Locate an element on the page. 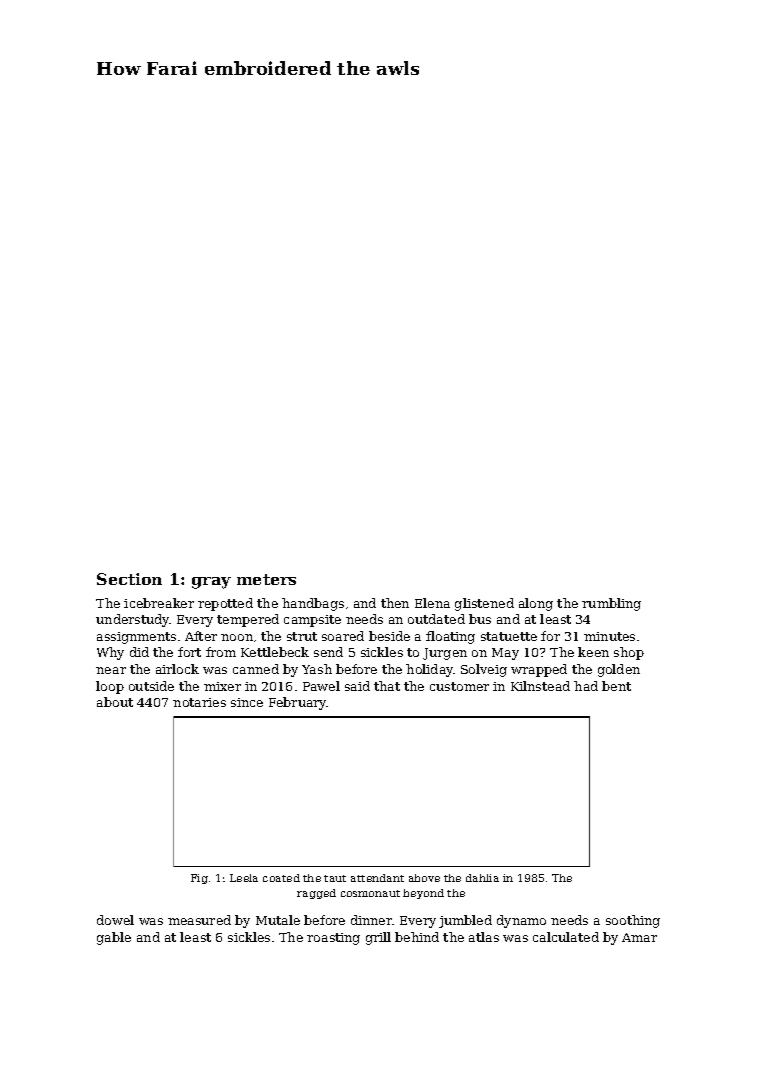 This page has height=1083, width=763. attendant is located at coordinates (377, 878).
